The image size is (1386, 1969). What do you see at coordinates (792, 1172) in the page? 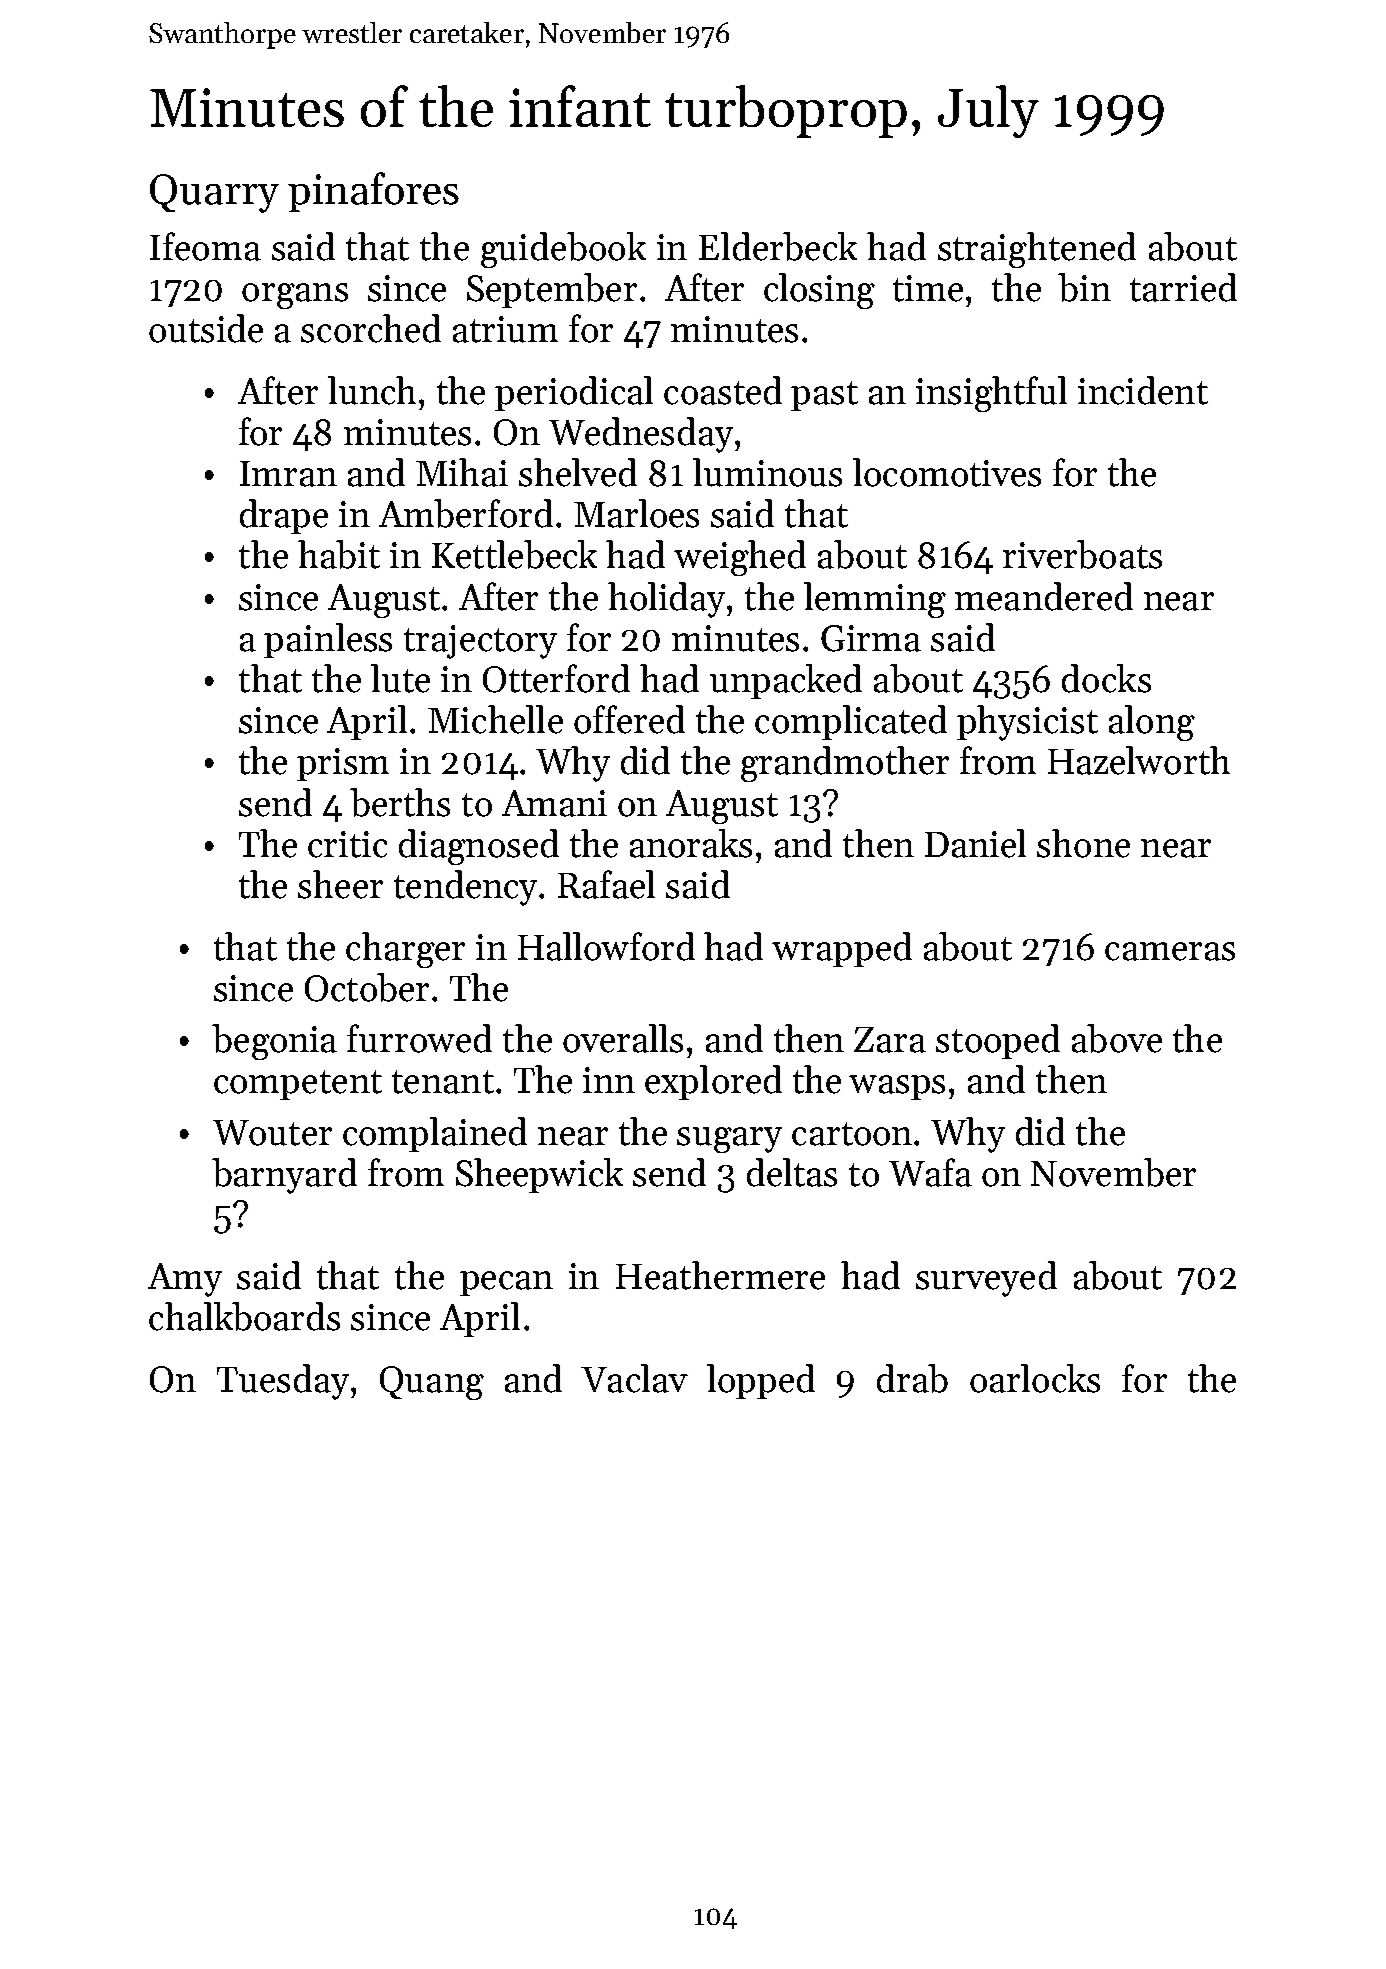
I see `deltas` at bounding box center [792, 1172].
